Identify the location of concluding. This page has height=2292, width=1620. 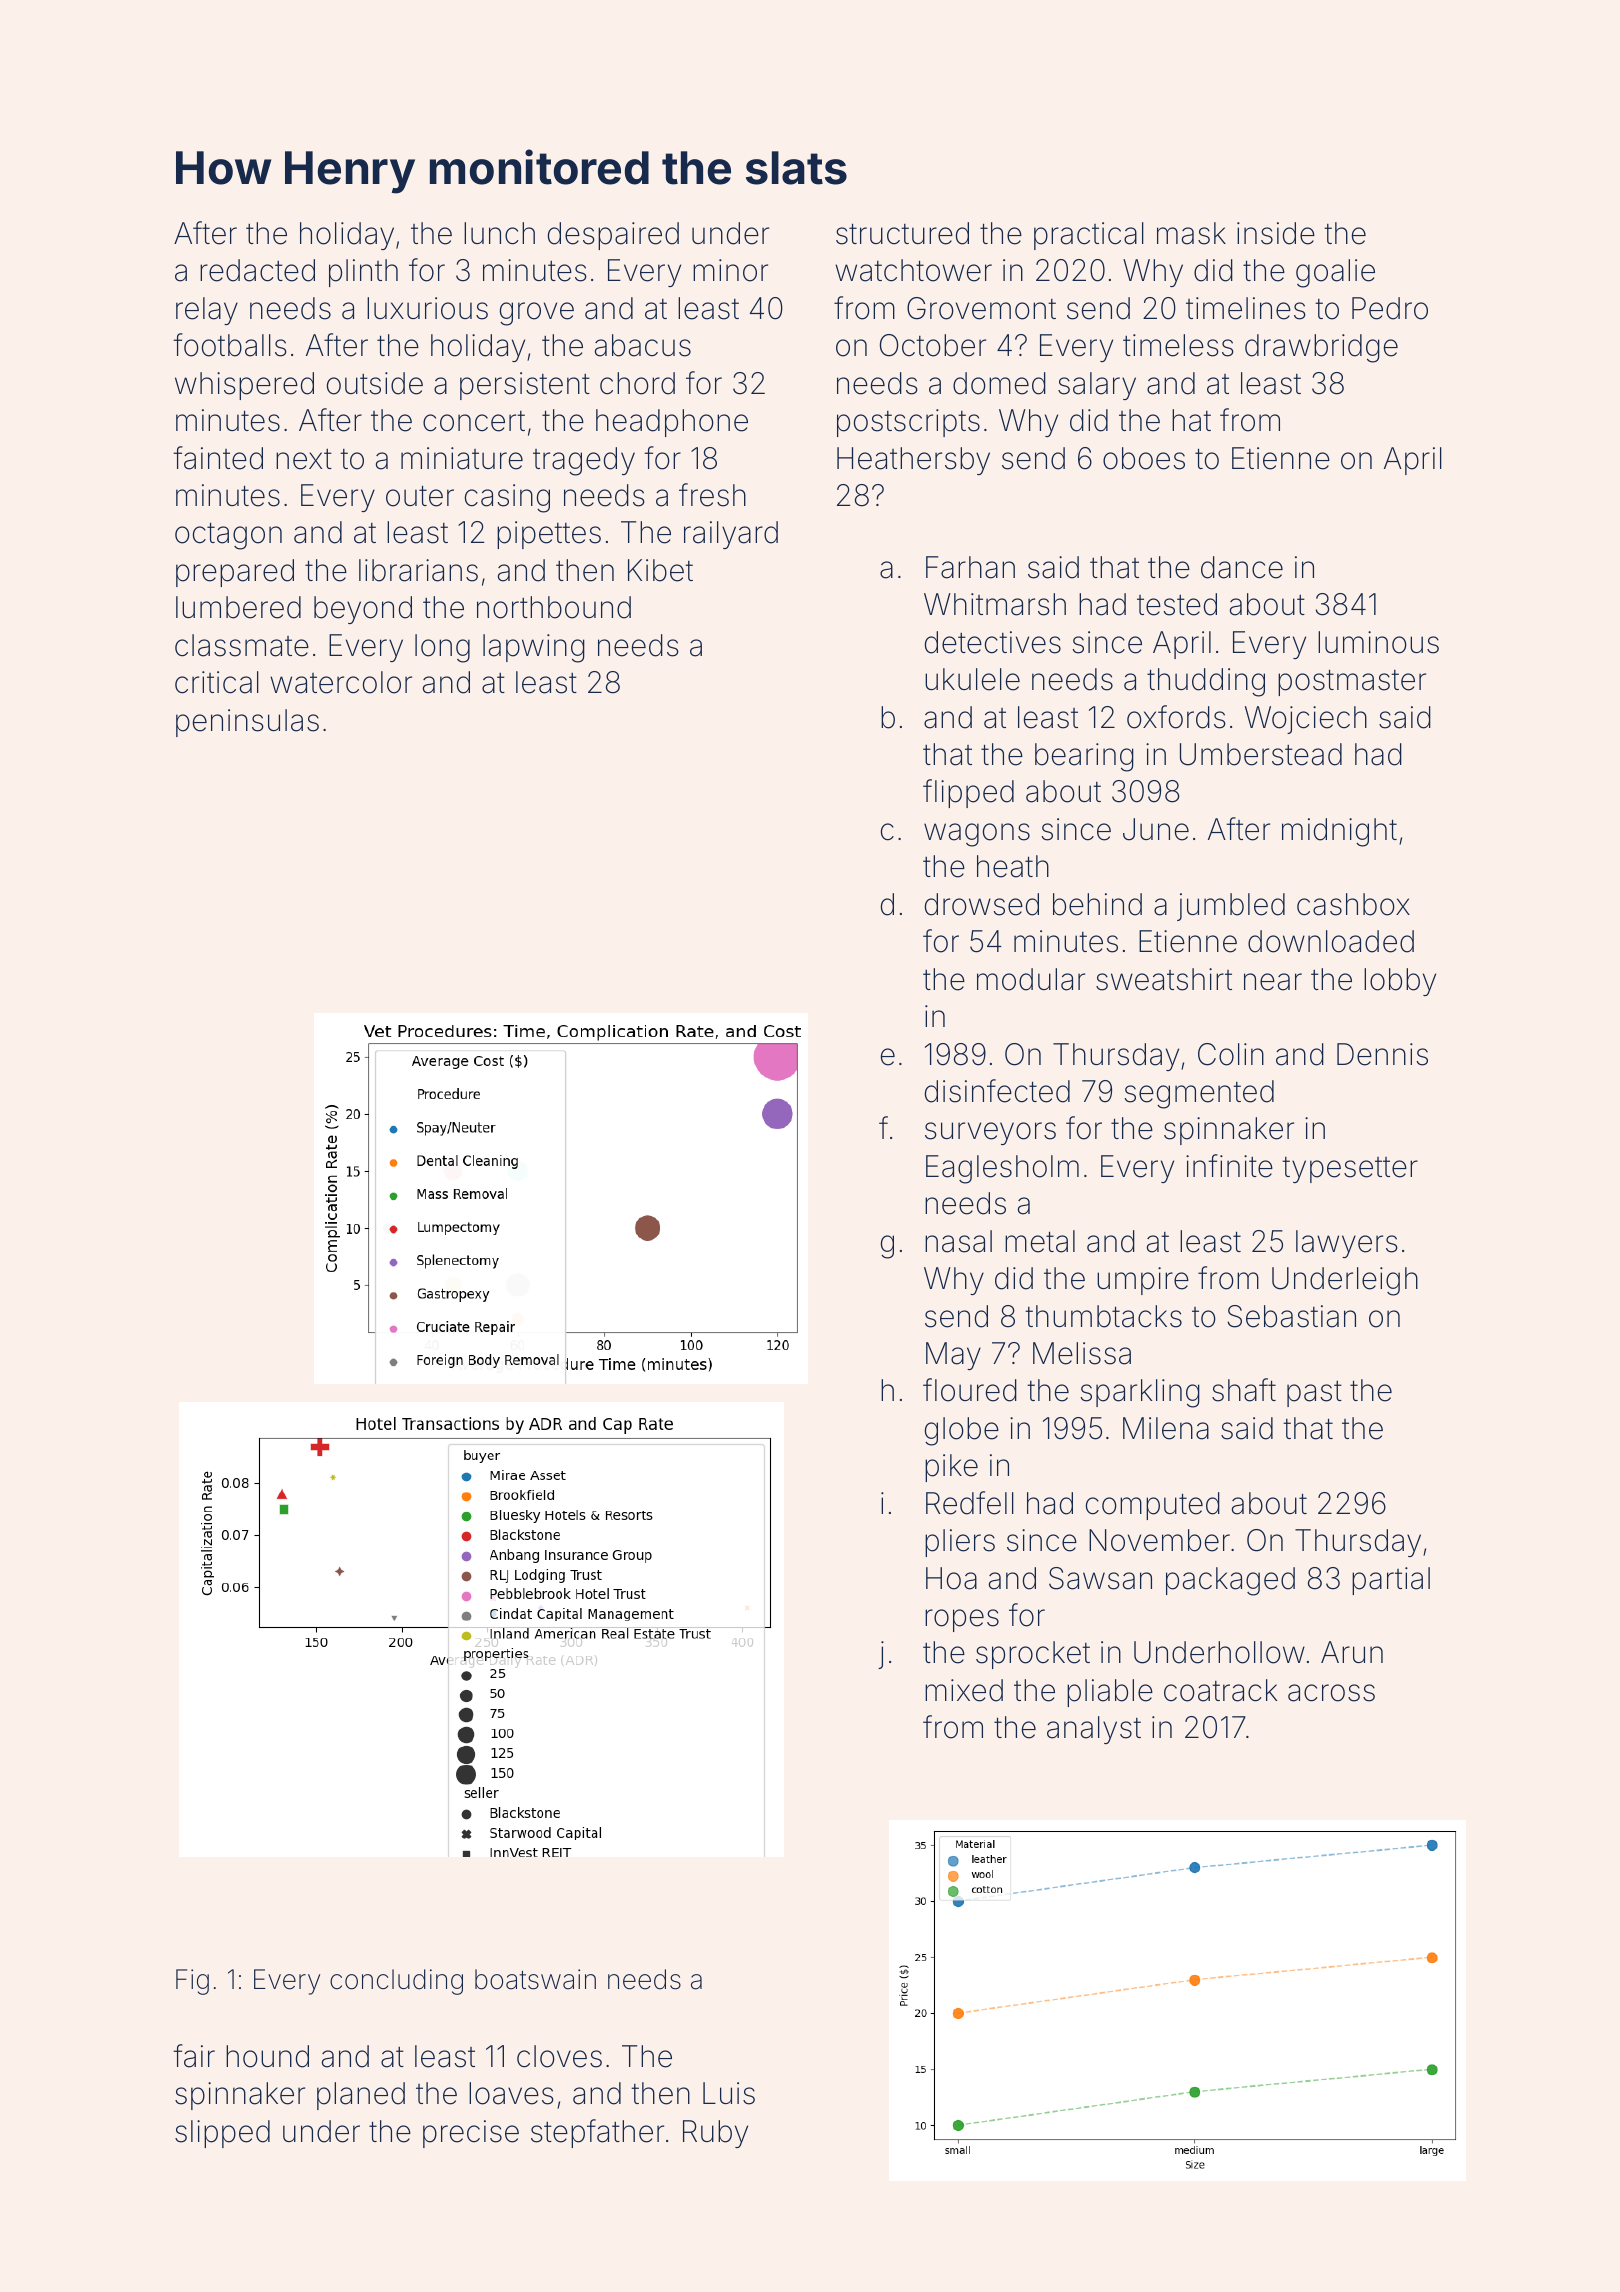
(396, 1982).
